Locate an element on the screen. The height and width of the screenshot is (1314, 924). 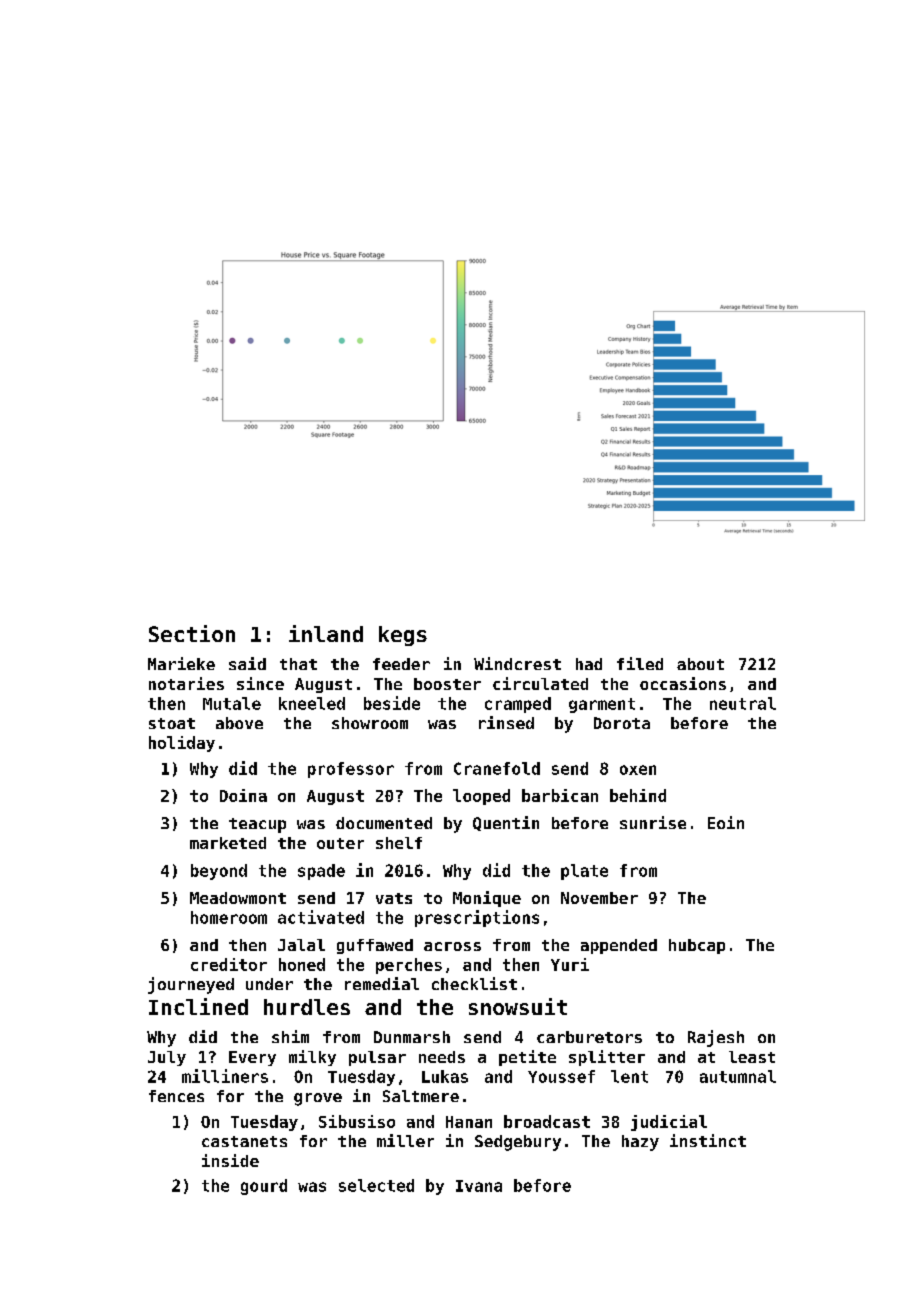
Dunmarsh is located at coordinates (412, 1037).
